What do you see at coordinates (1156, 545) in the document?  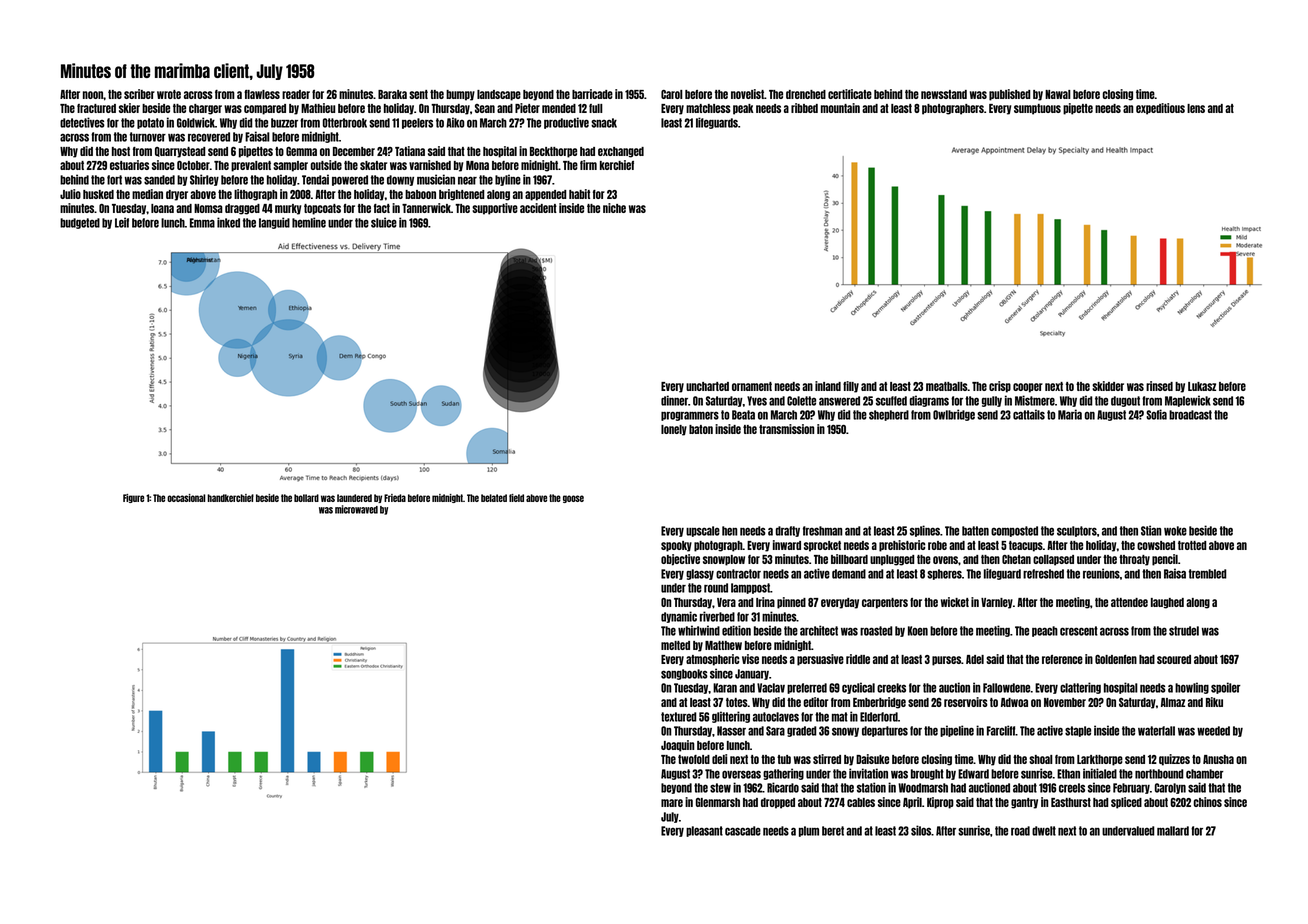 I see `cowshed` at bounding box center [1156, 545].
